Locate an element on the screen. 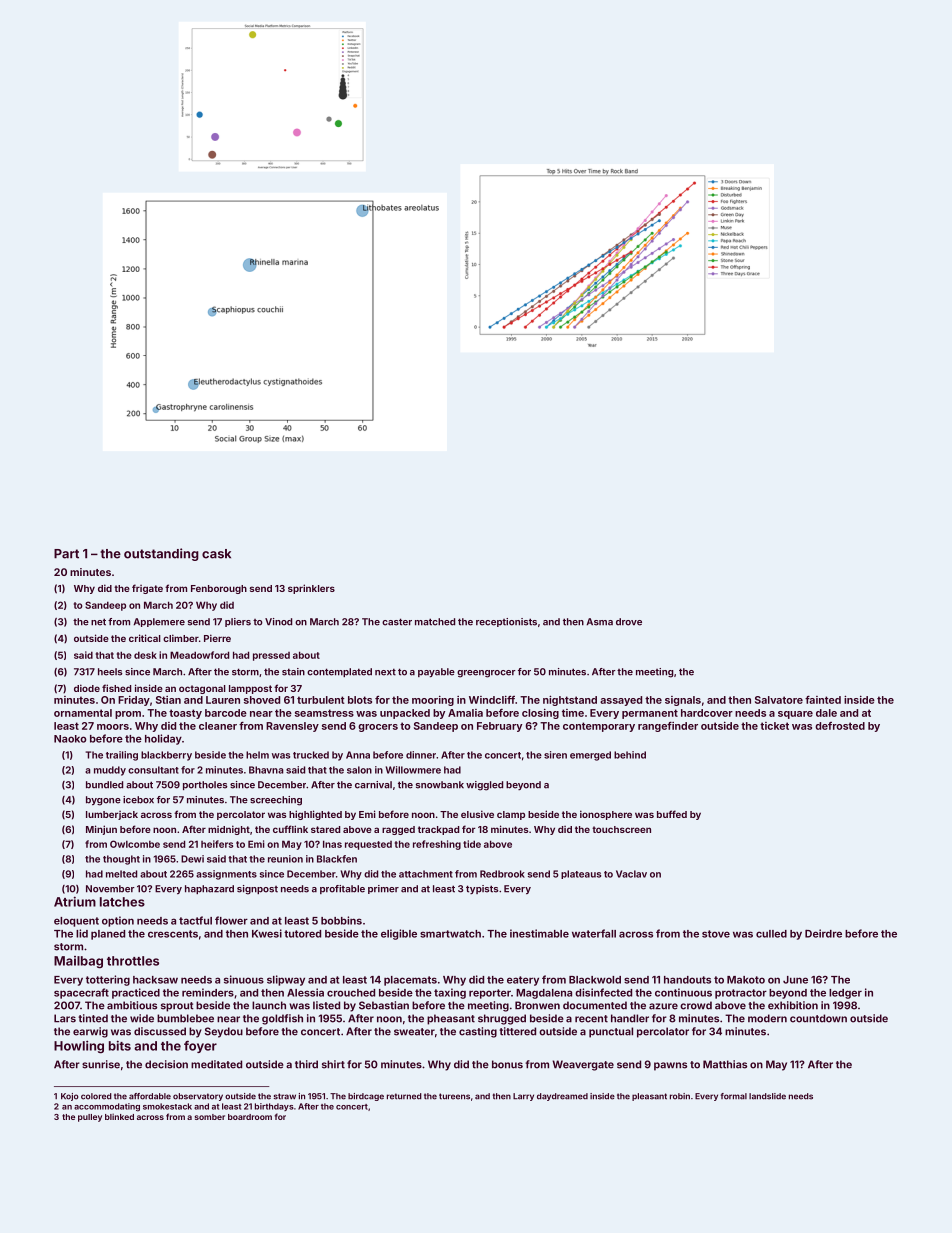 Image resolution: width=952 pixels, height=1233 pixels. inestimable is located at coordinates (539, 933).
